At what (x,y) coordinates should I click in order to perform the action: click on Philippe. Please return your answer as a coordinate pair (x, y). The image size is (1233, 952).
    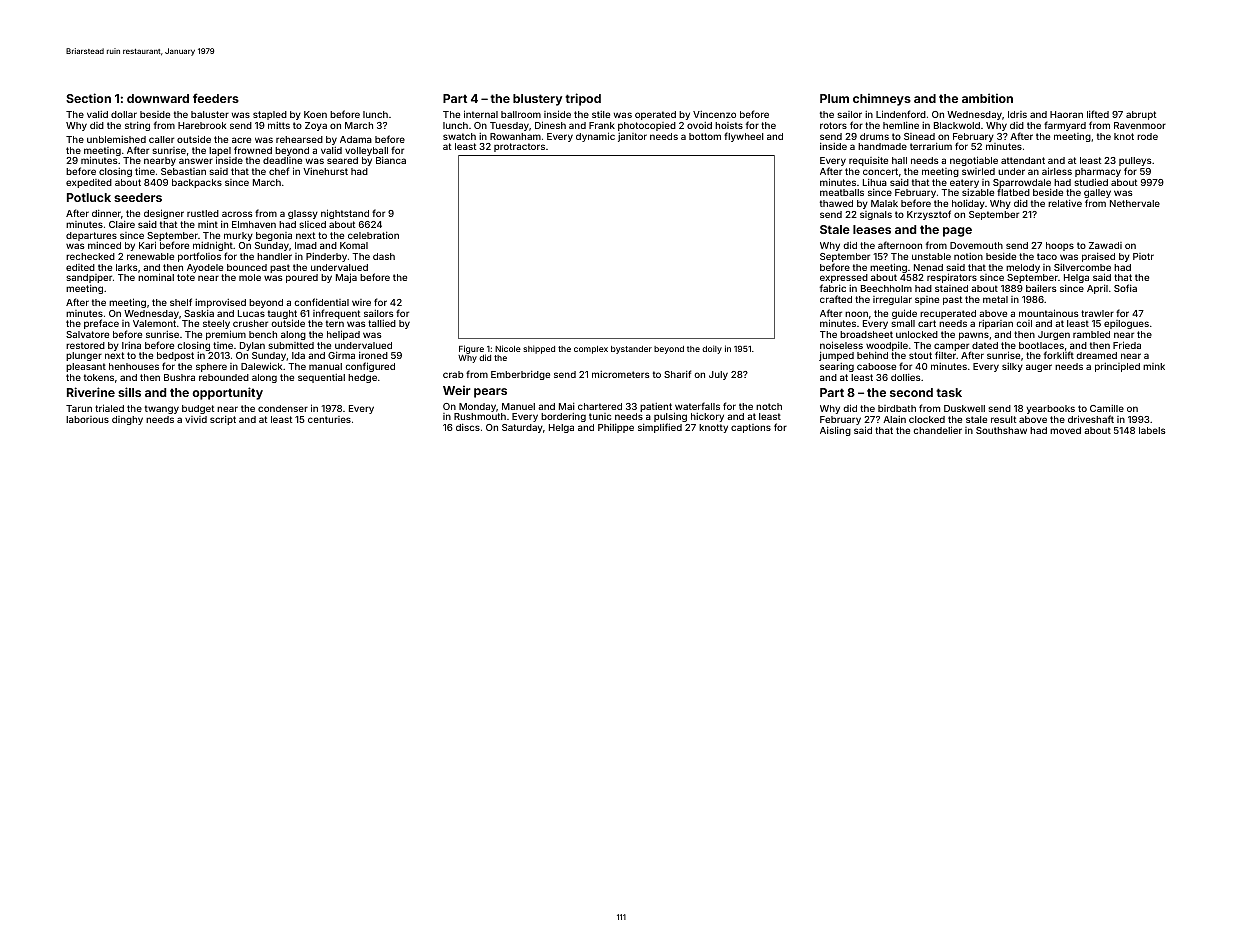
    Looking at the image, I should click on (616, 428).
